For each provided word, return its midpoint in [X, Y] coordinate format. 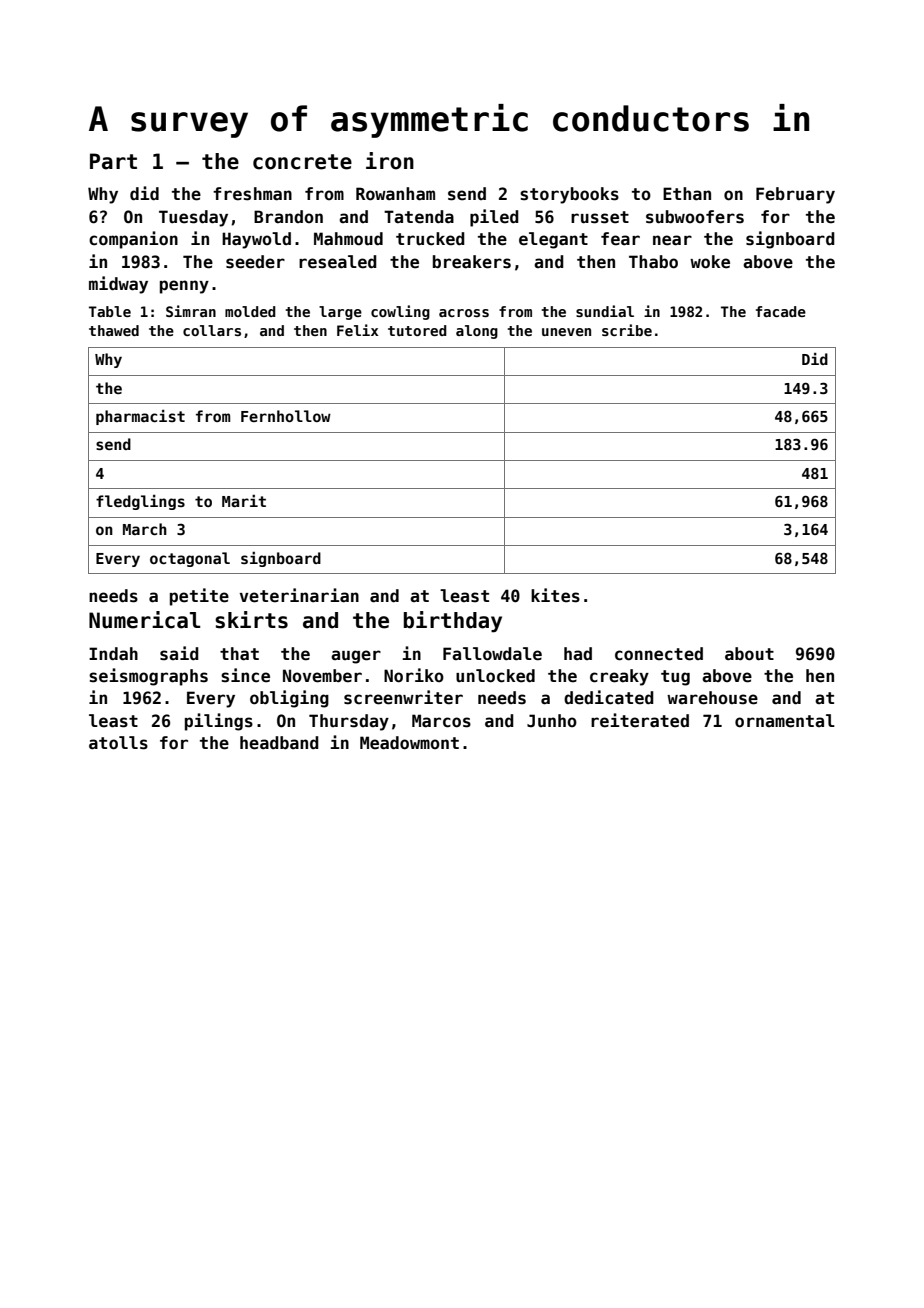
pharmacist [140, 417]
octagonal [190, 559]
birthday [453, 622]
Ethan [687, 194]
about [749, 654]
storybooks [569, 195]
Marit [244, 501]
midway [118, 285]
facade [781, 311]
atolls [118, 743]
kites [555, 595]
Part [113, 161]
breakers [472, 262]
